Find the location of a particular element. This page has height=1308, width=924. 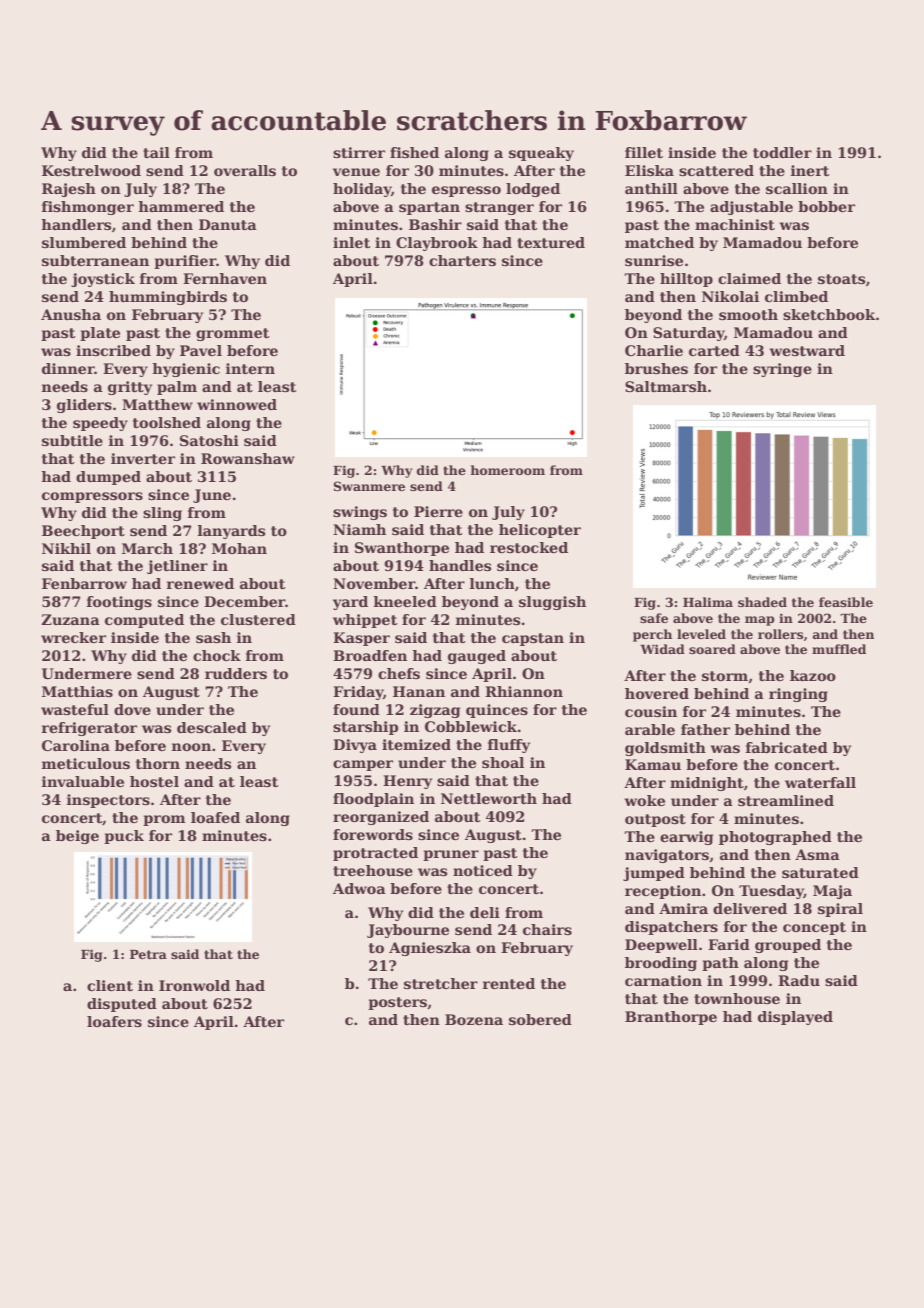

fished is located at coordinates (414, 152).
